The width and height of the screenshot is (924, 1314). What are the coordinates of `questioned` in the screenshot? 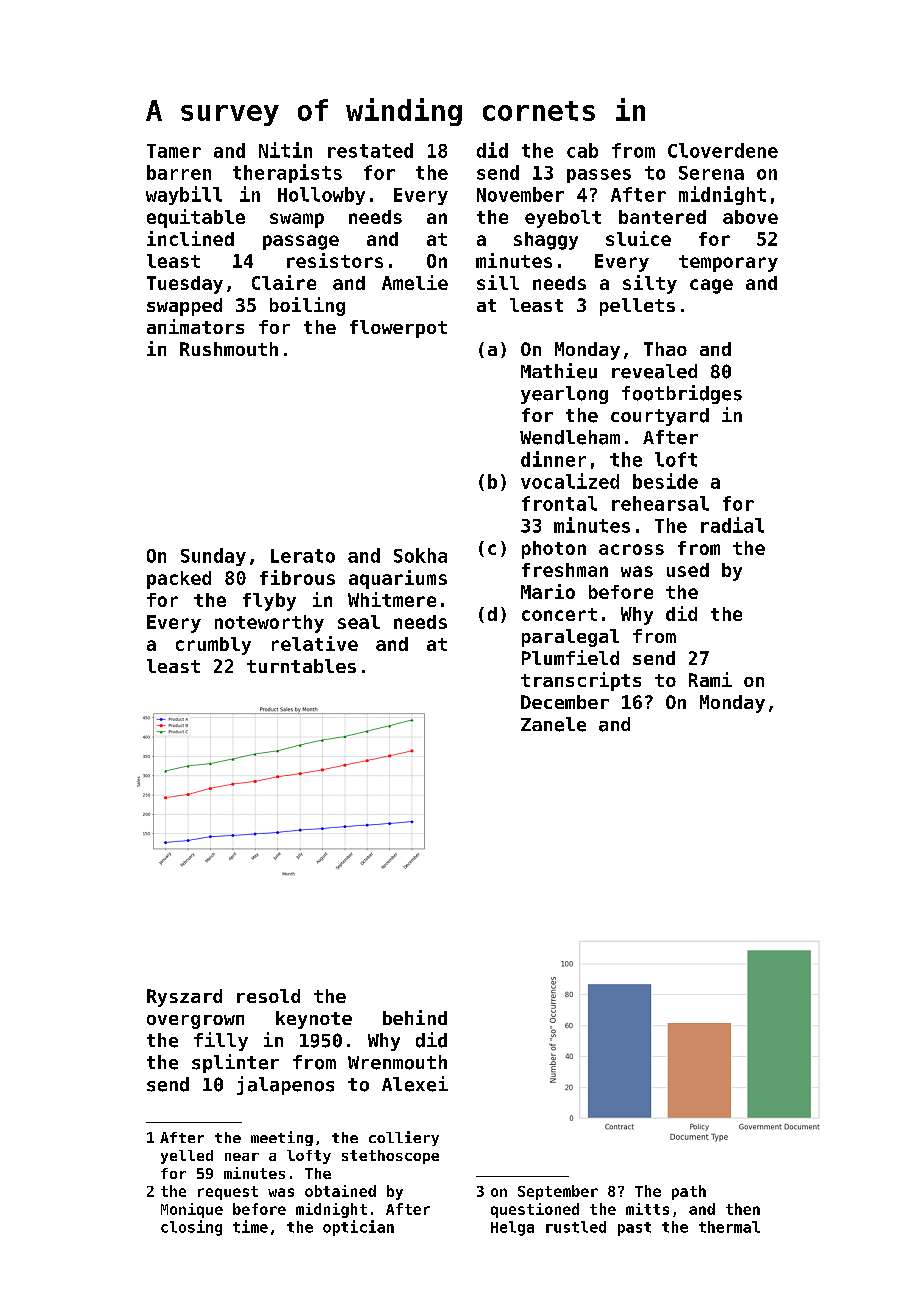 It's located at (535, 1210).
